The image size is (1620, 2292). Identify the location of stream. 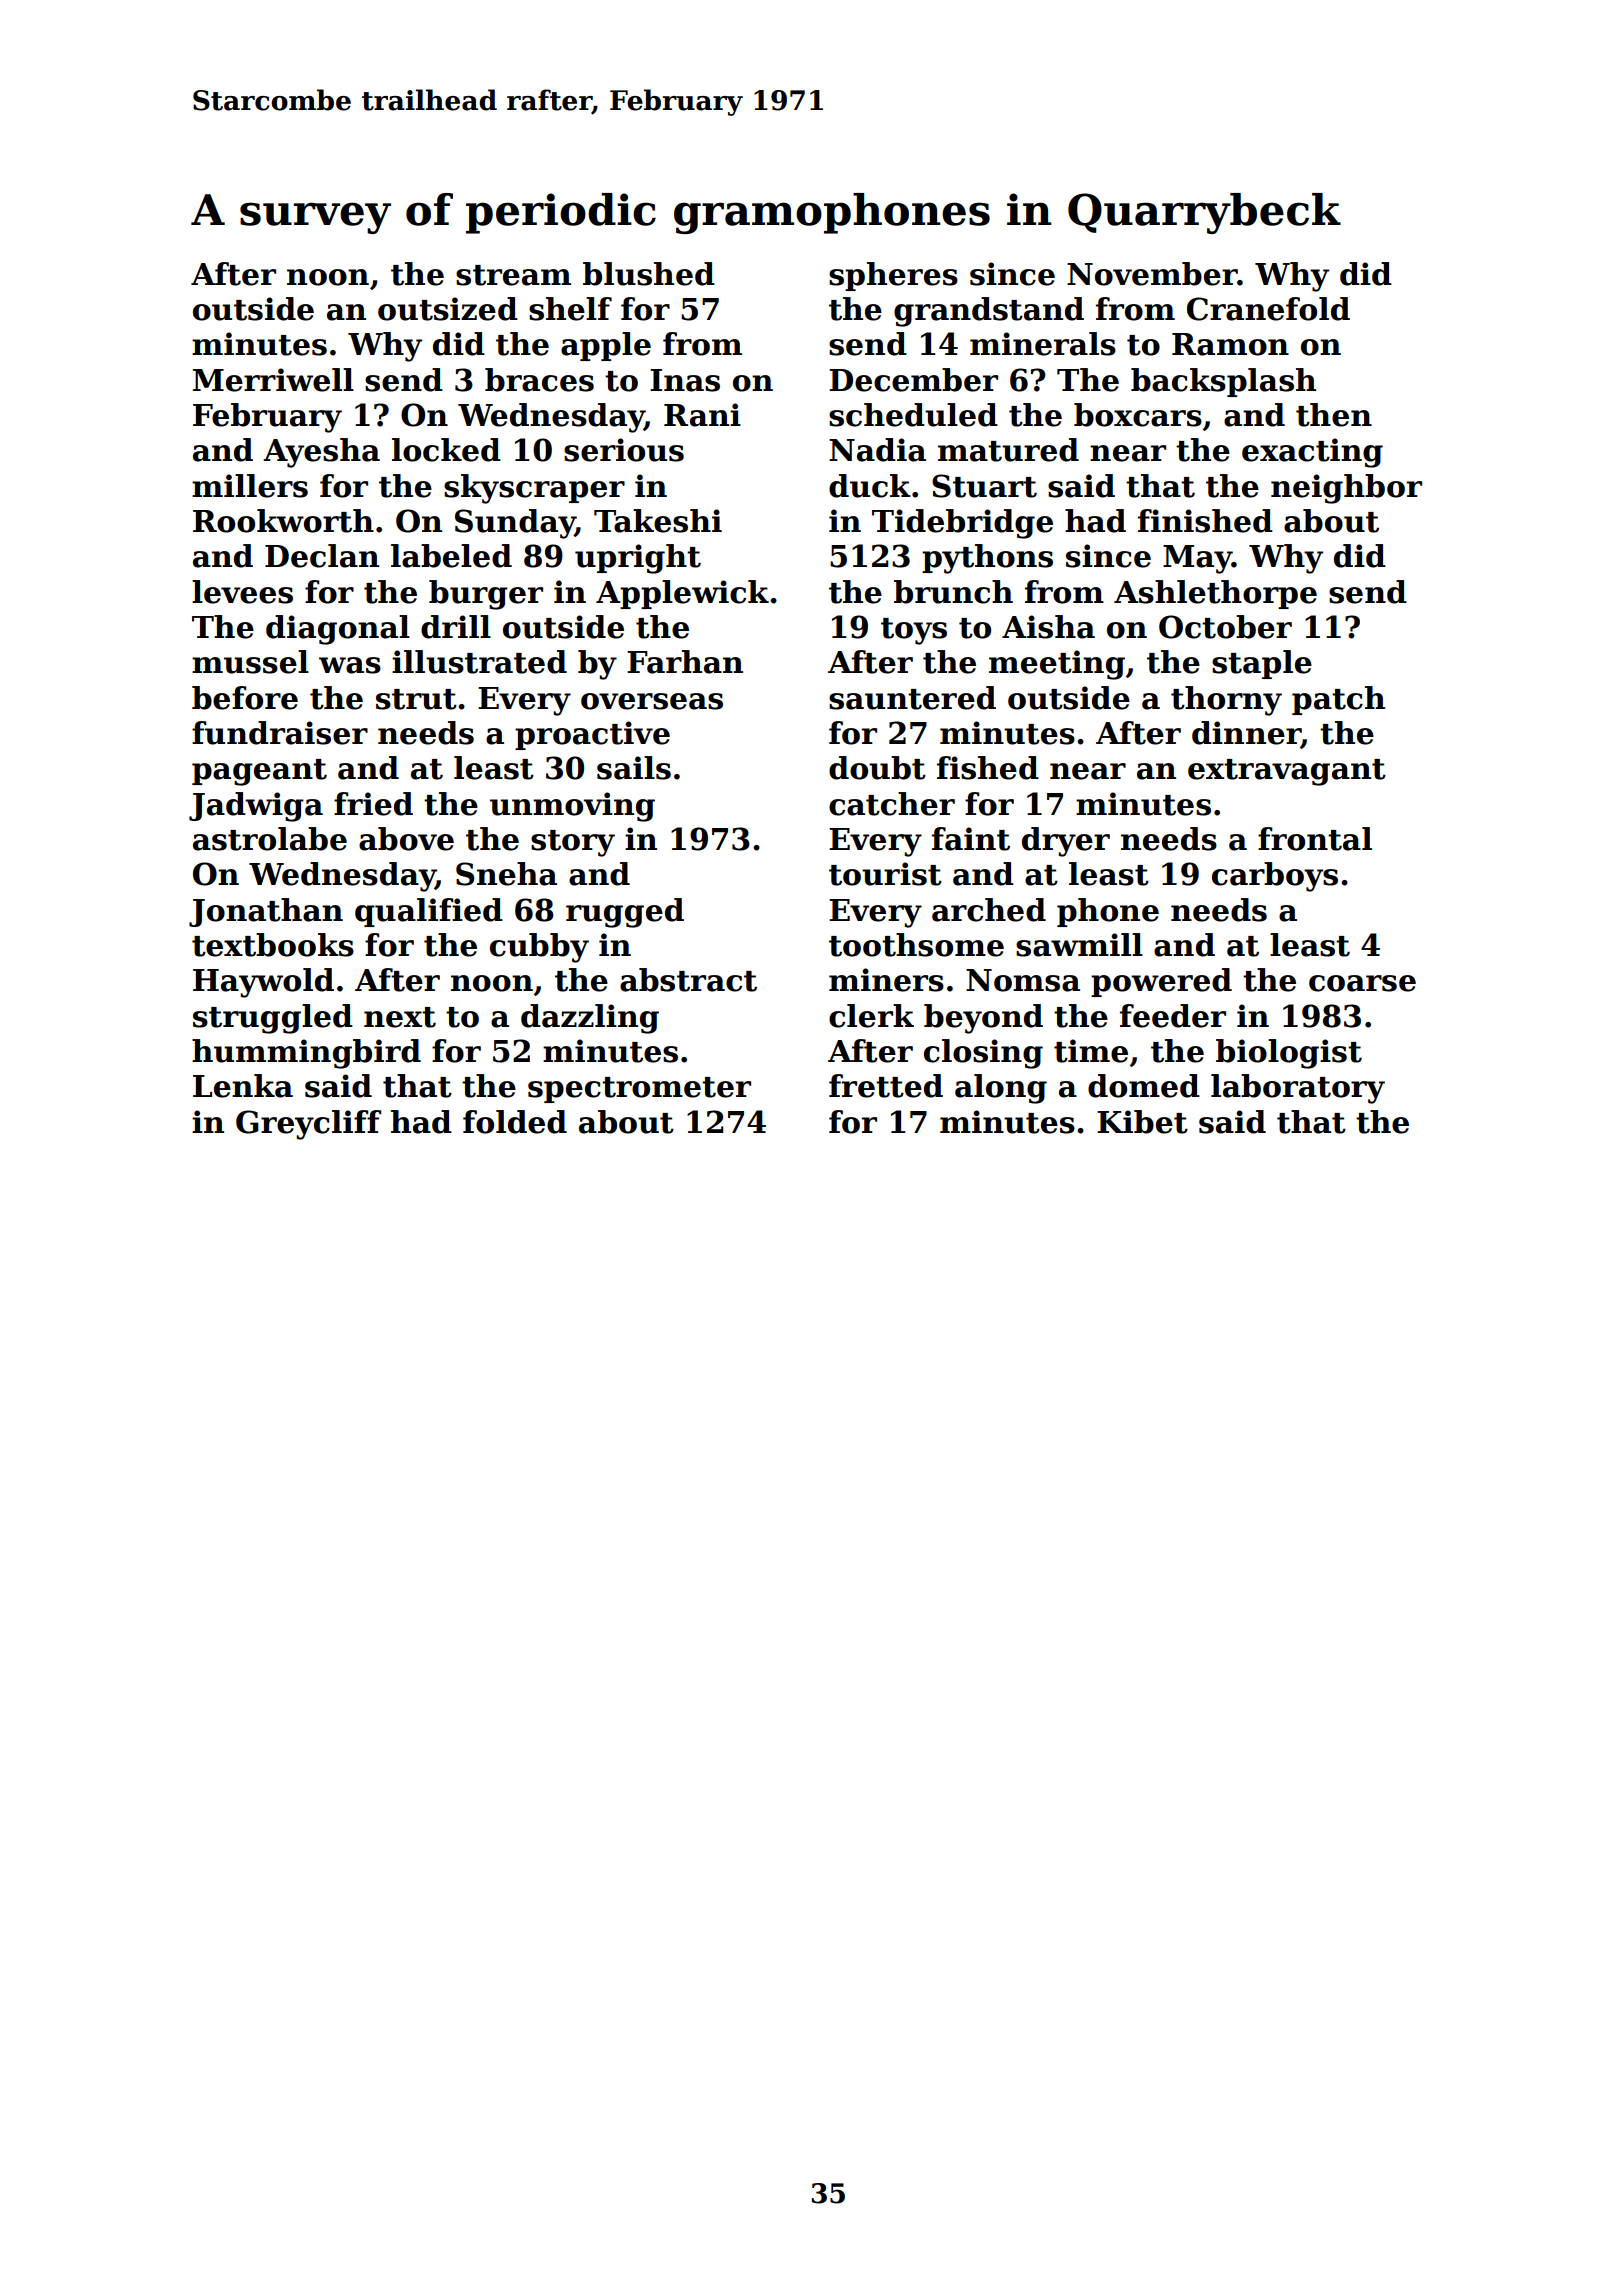
(513, 275).
